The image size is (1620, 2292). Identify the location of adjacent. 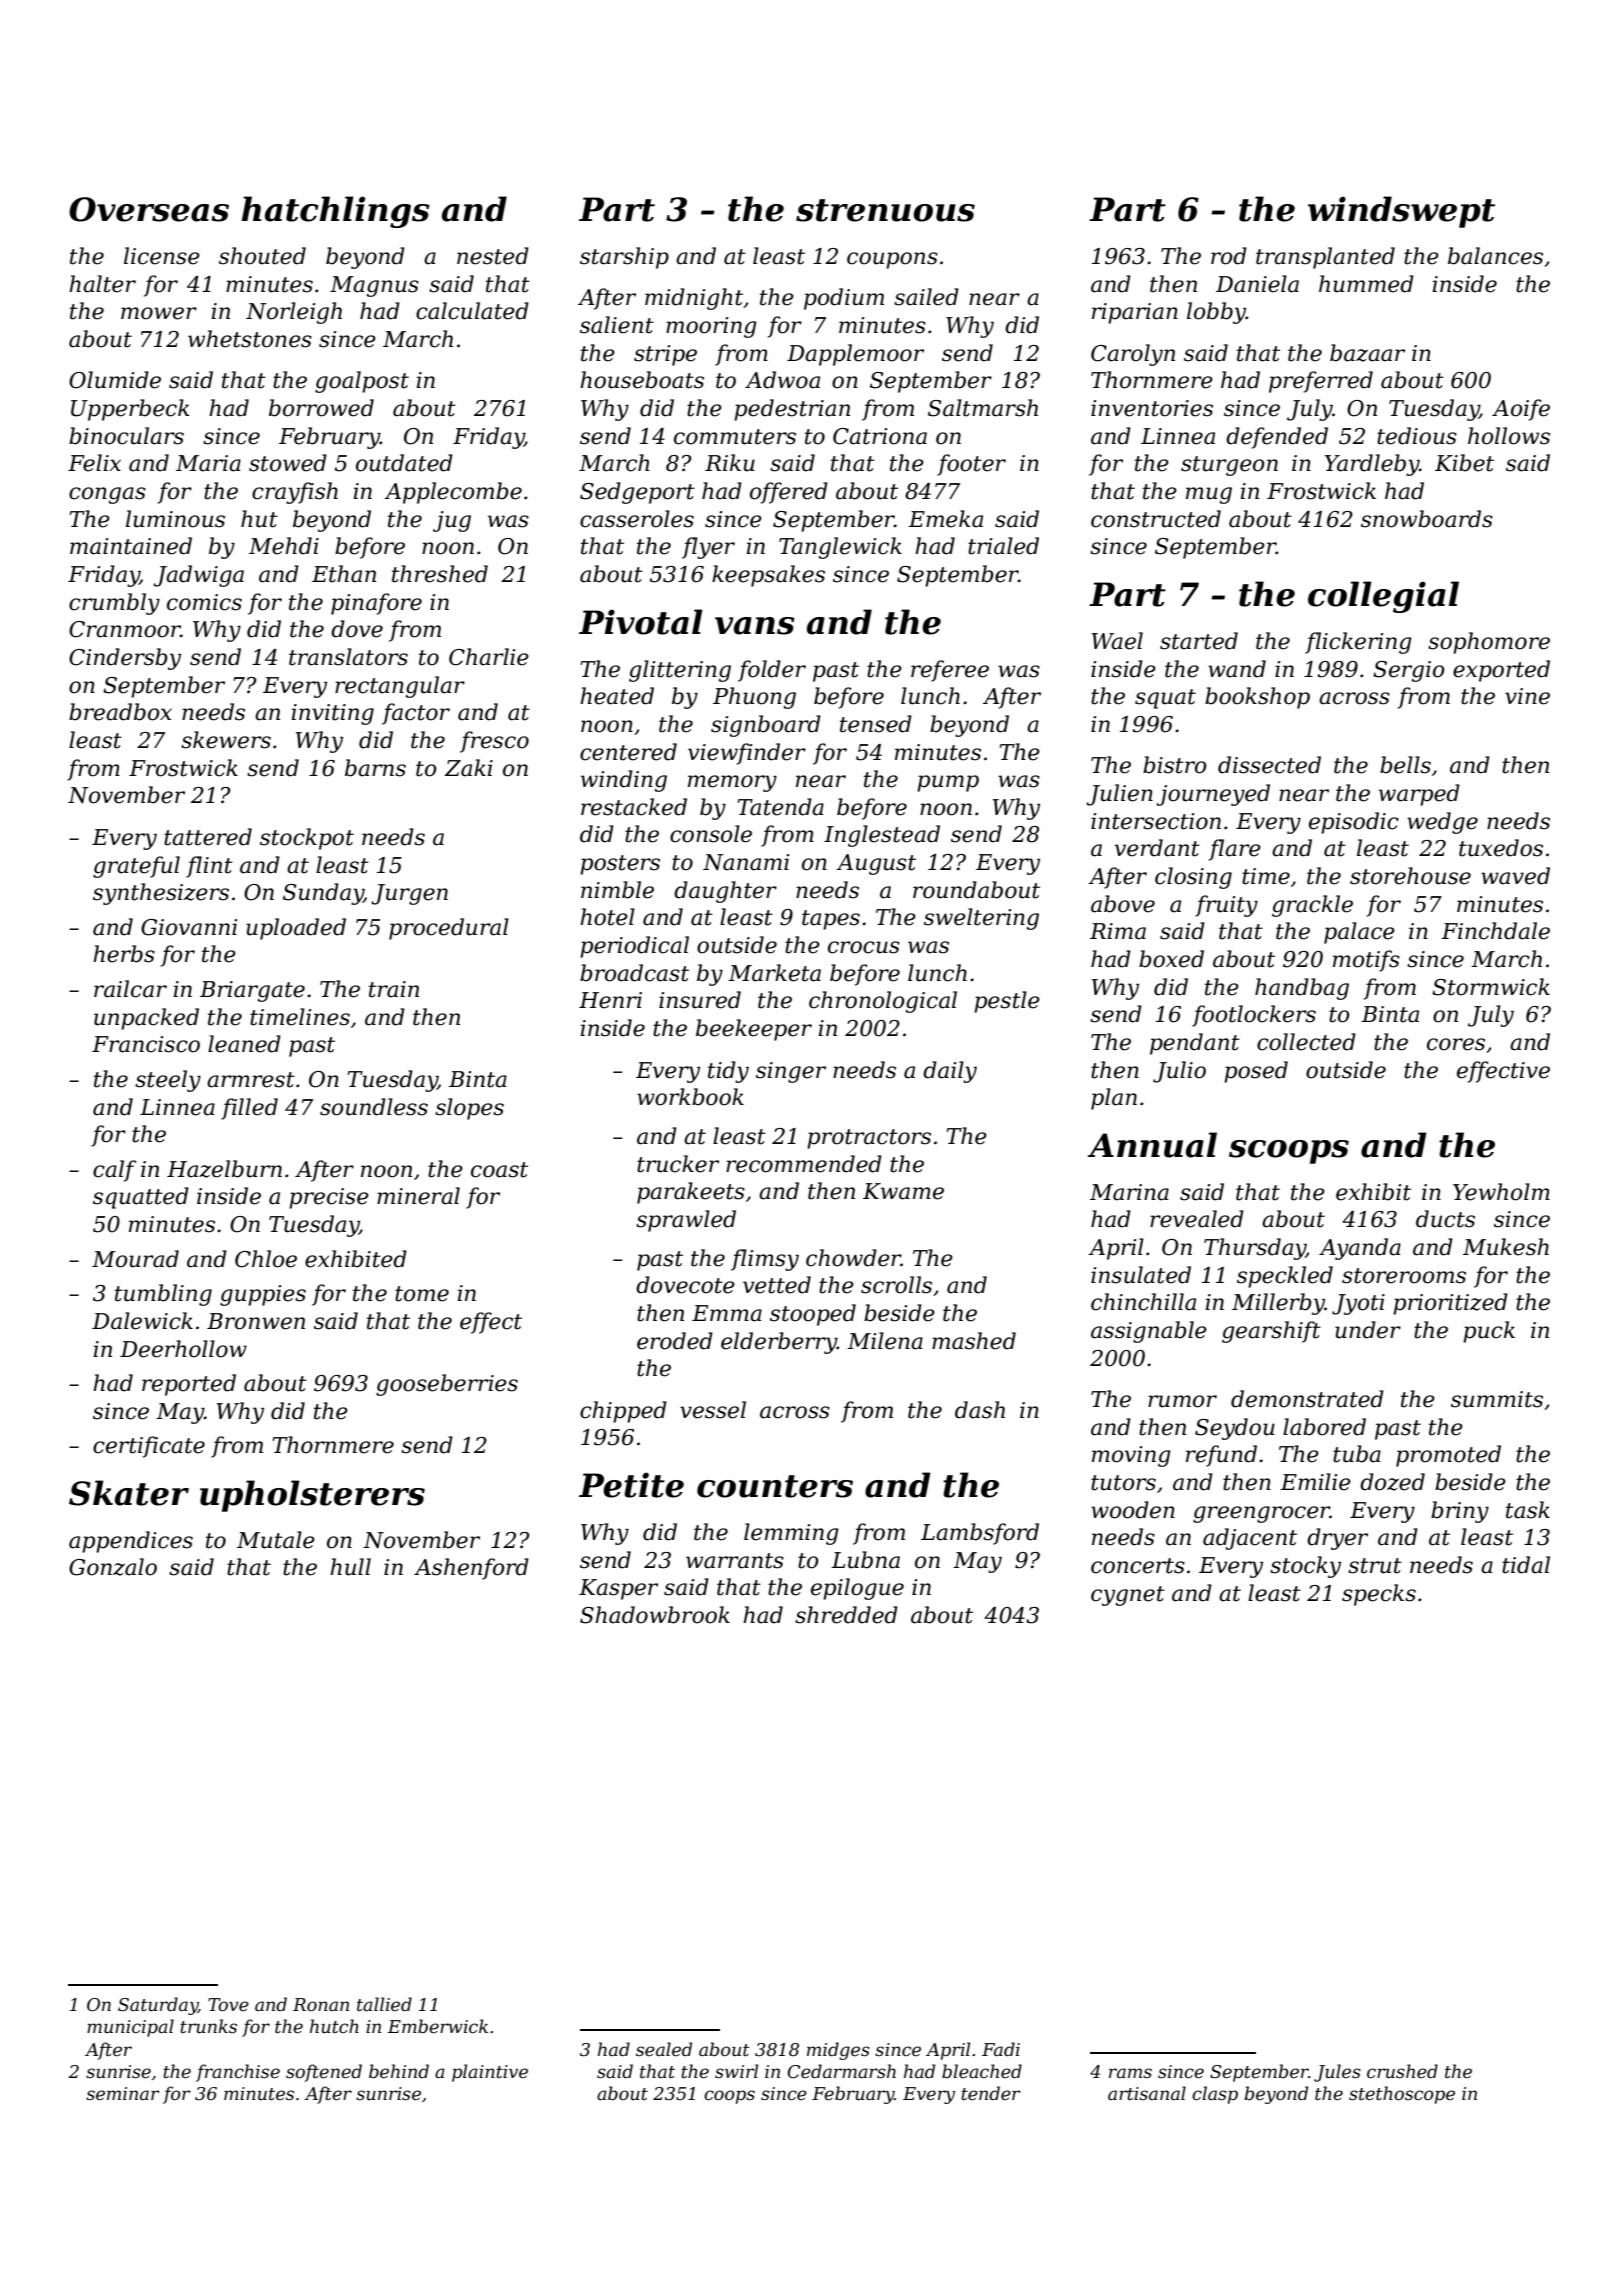
(1250, 1539).
